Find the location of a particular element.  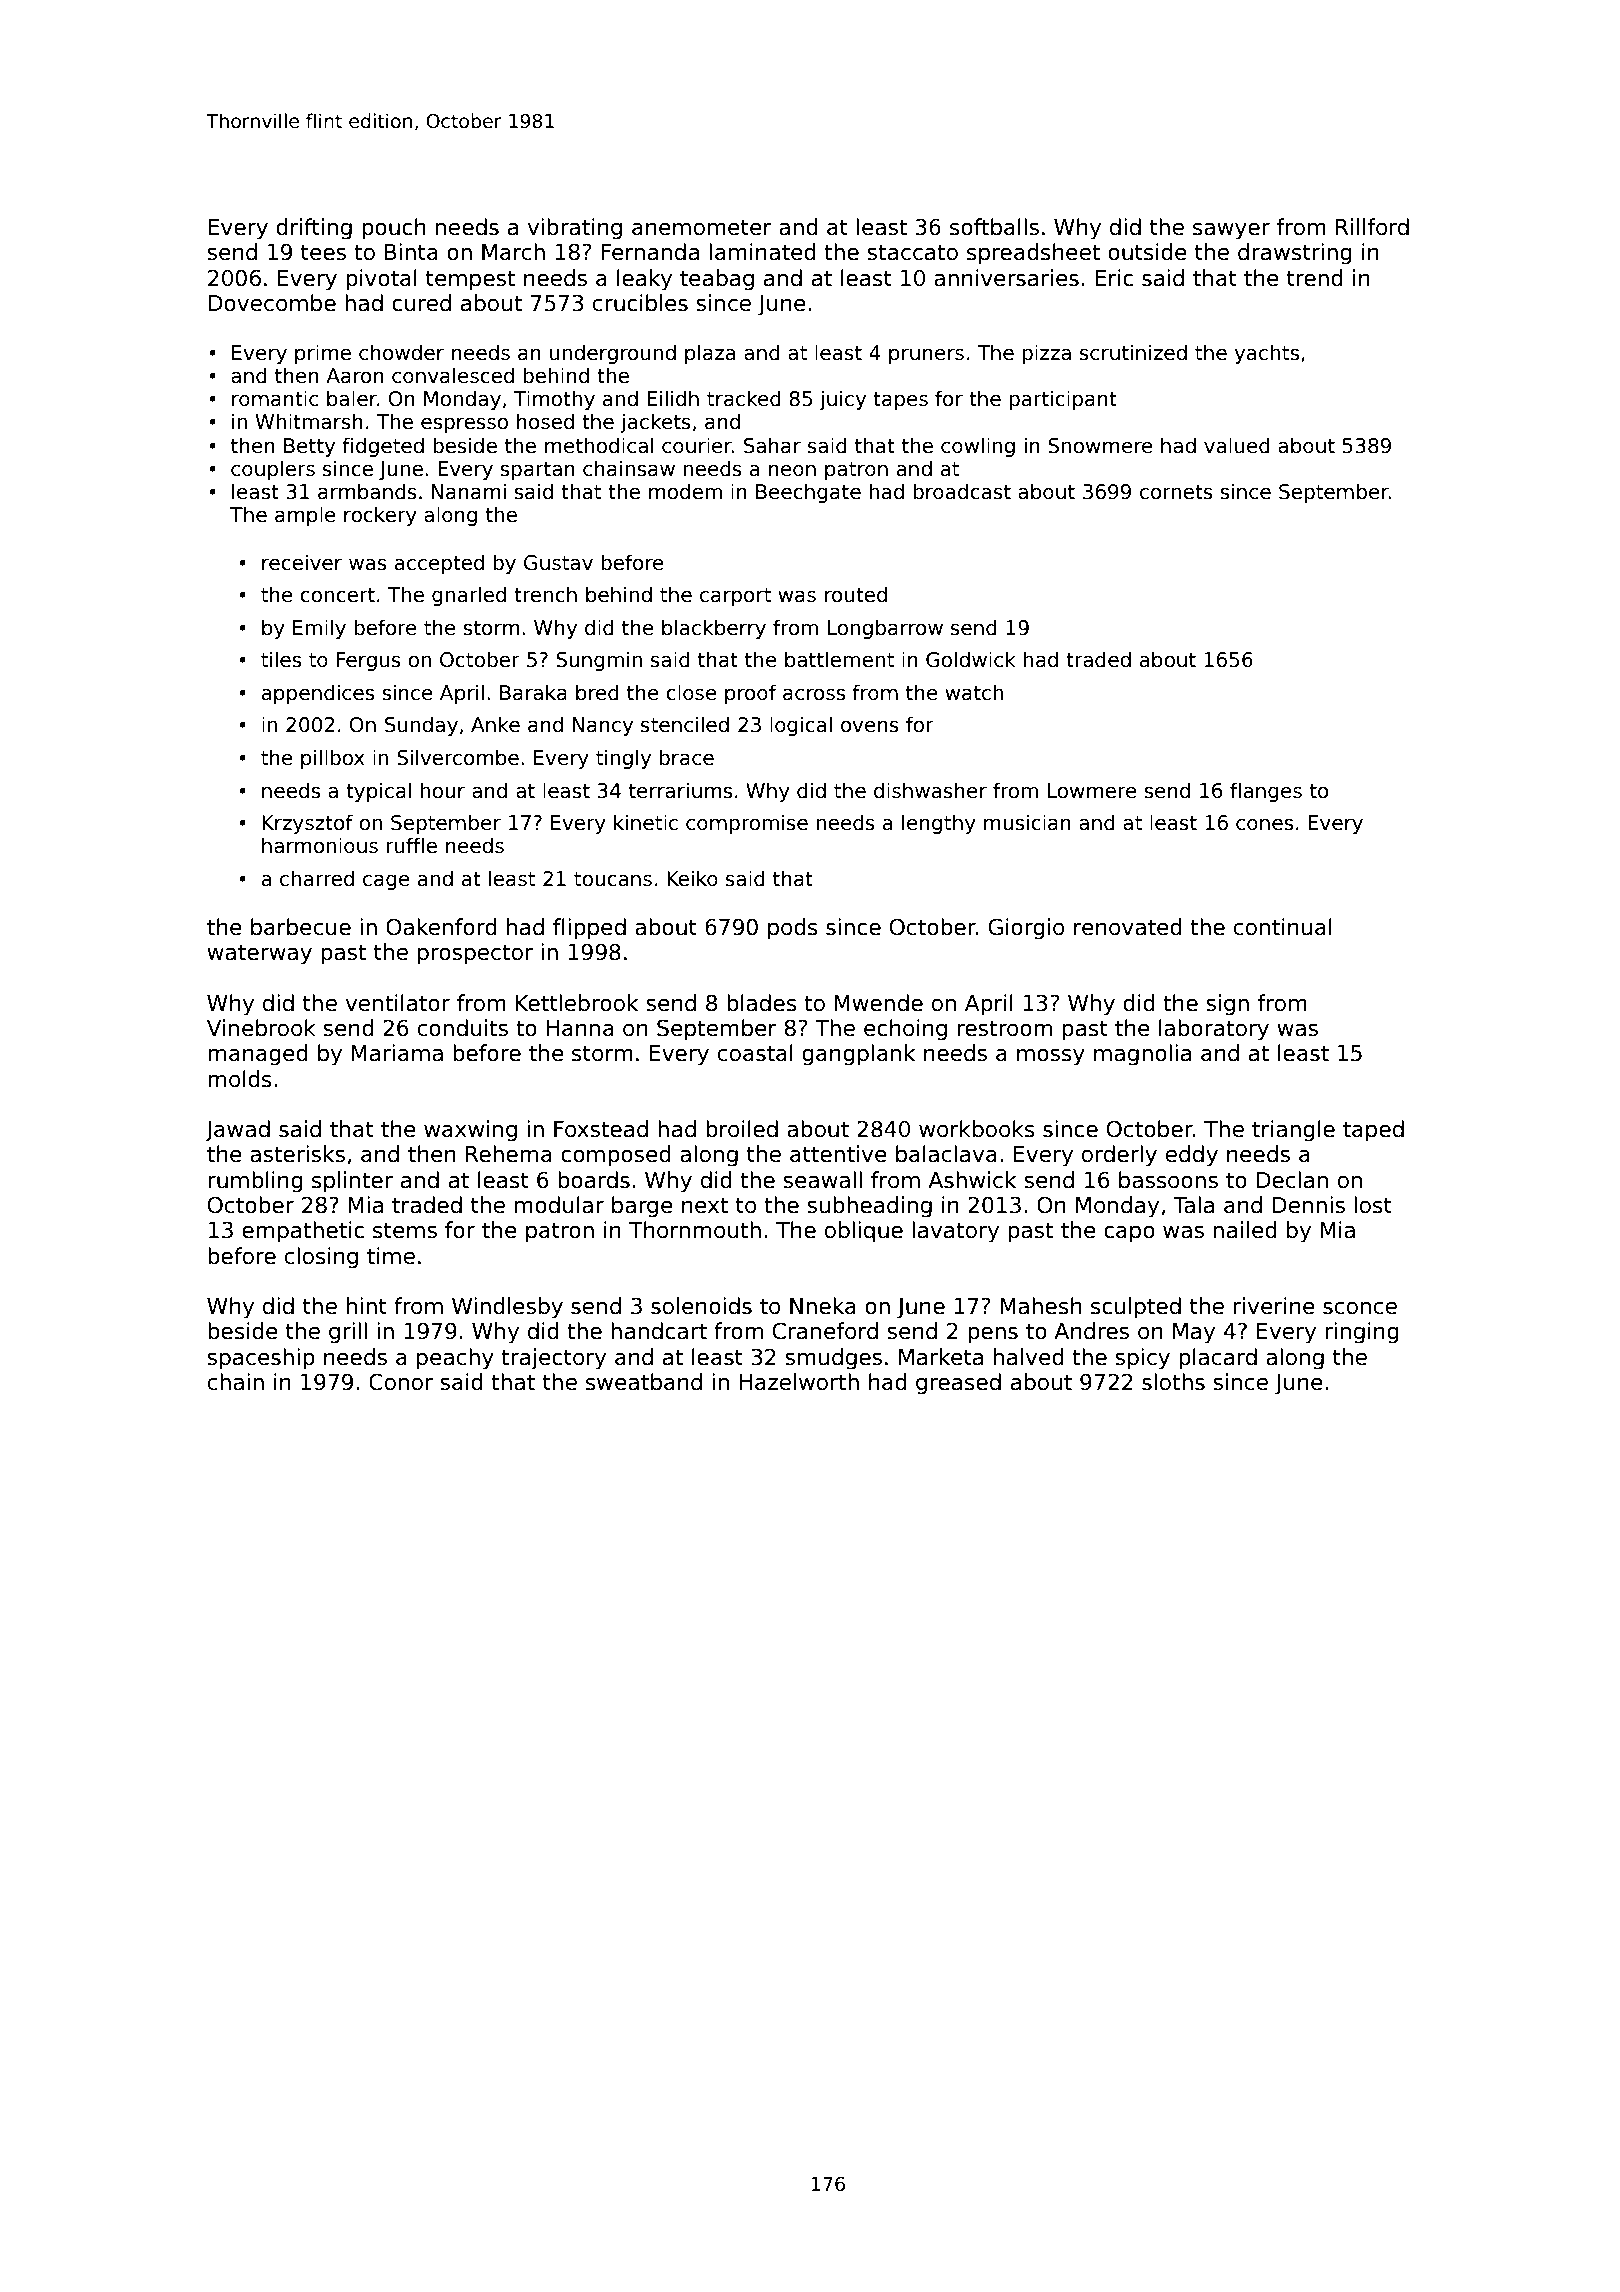

armbands is located at coordinates (367, 491).
